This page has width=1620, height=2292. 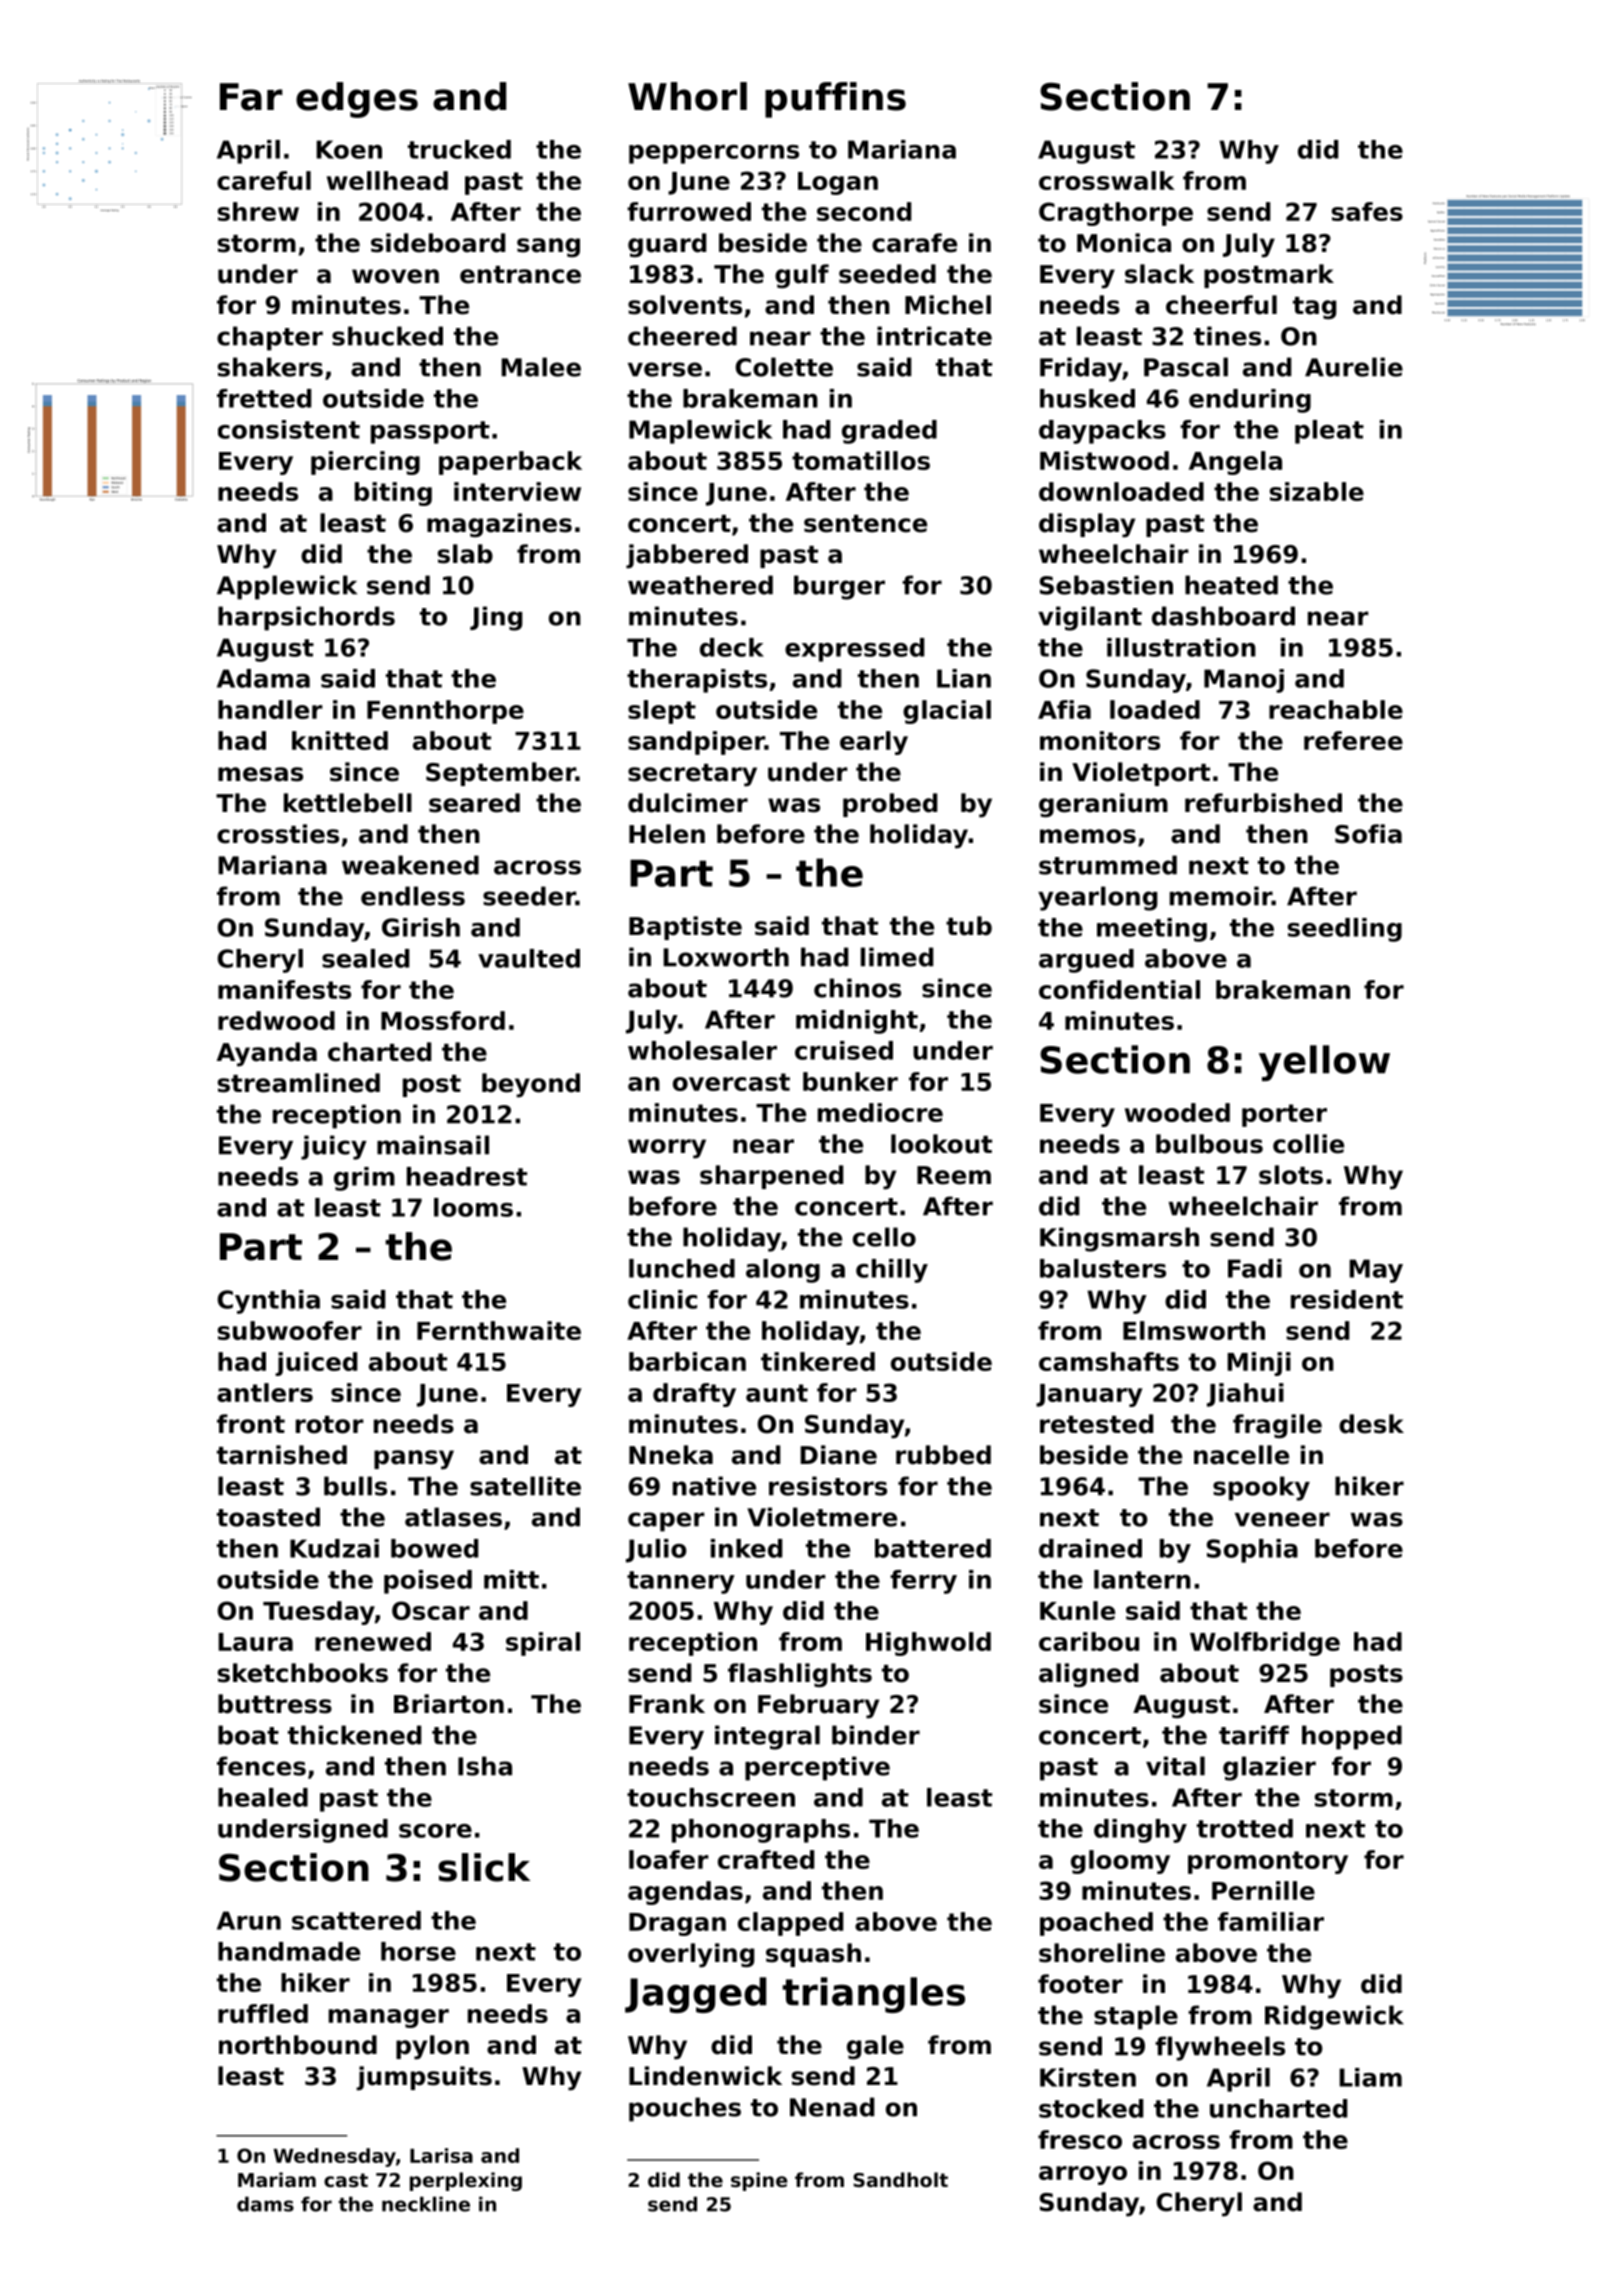 What do you see at coordinates (818, 1361) in the page?
I see `tinkered` at bounding box center [818, 1361].
